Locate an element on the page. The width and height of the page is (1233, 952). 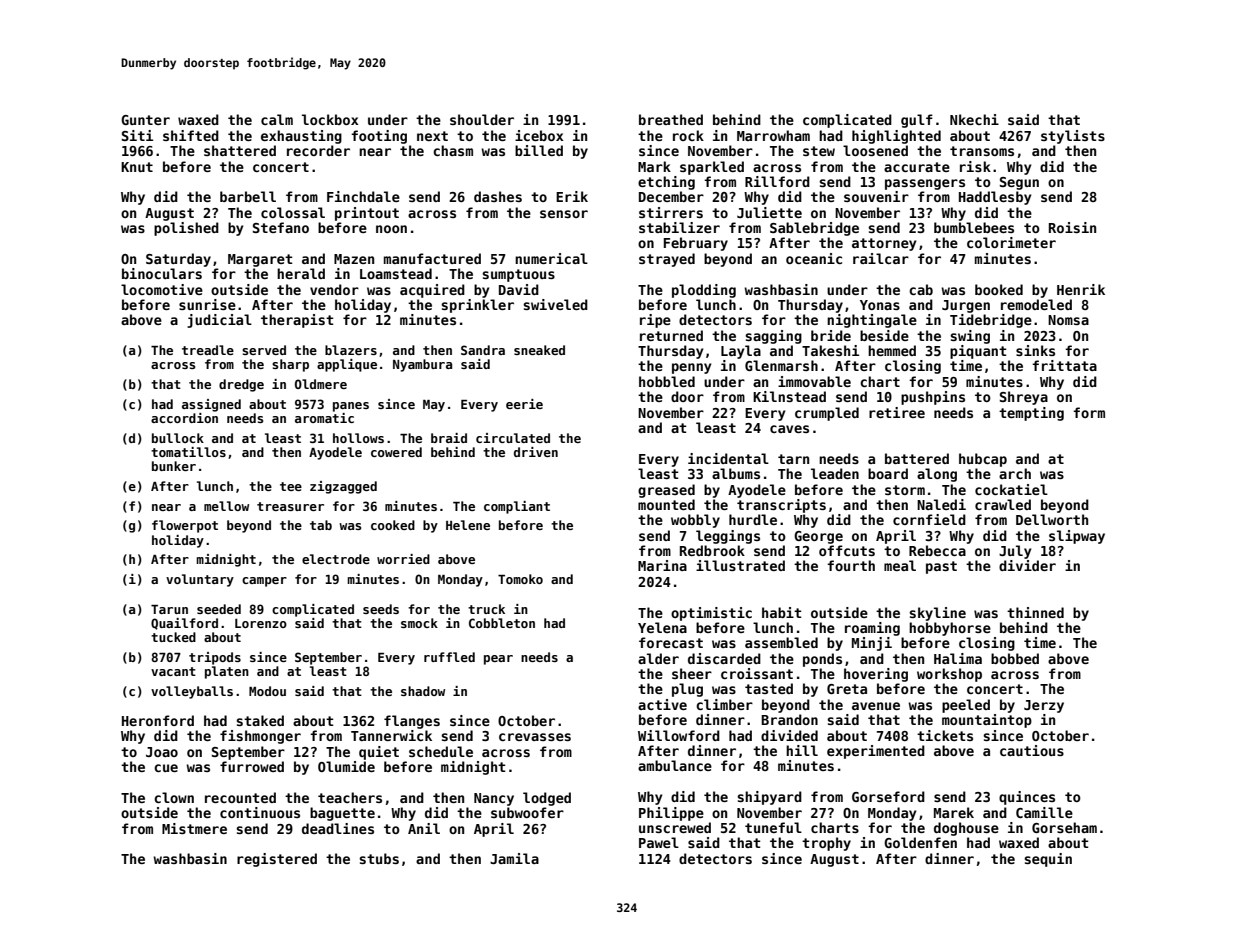
shifted is located at coordinates (191, 135).
